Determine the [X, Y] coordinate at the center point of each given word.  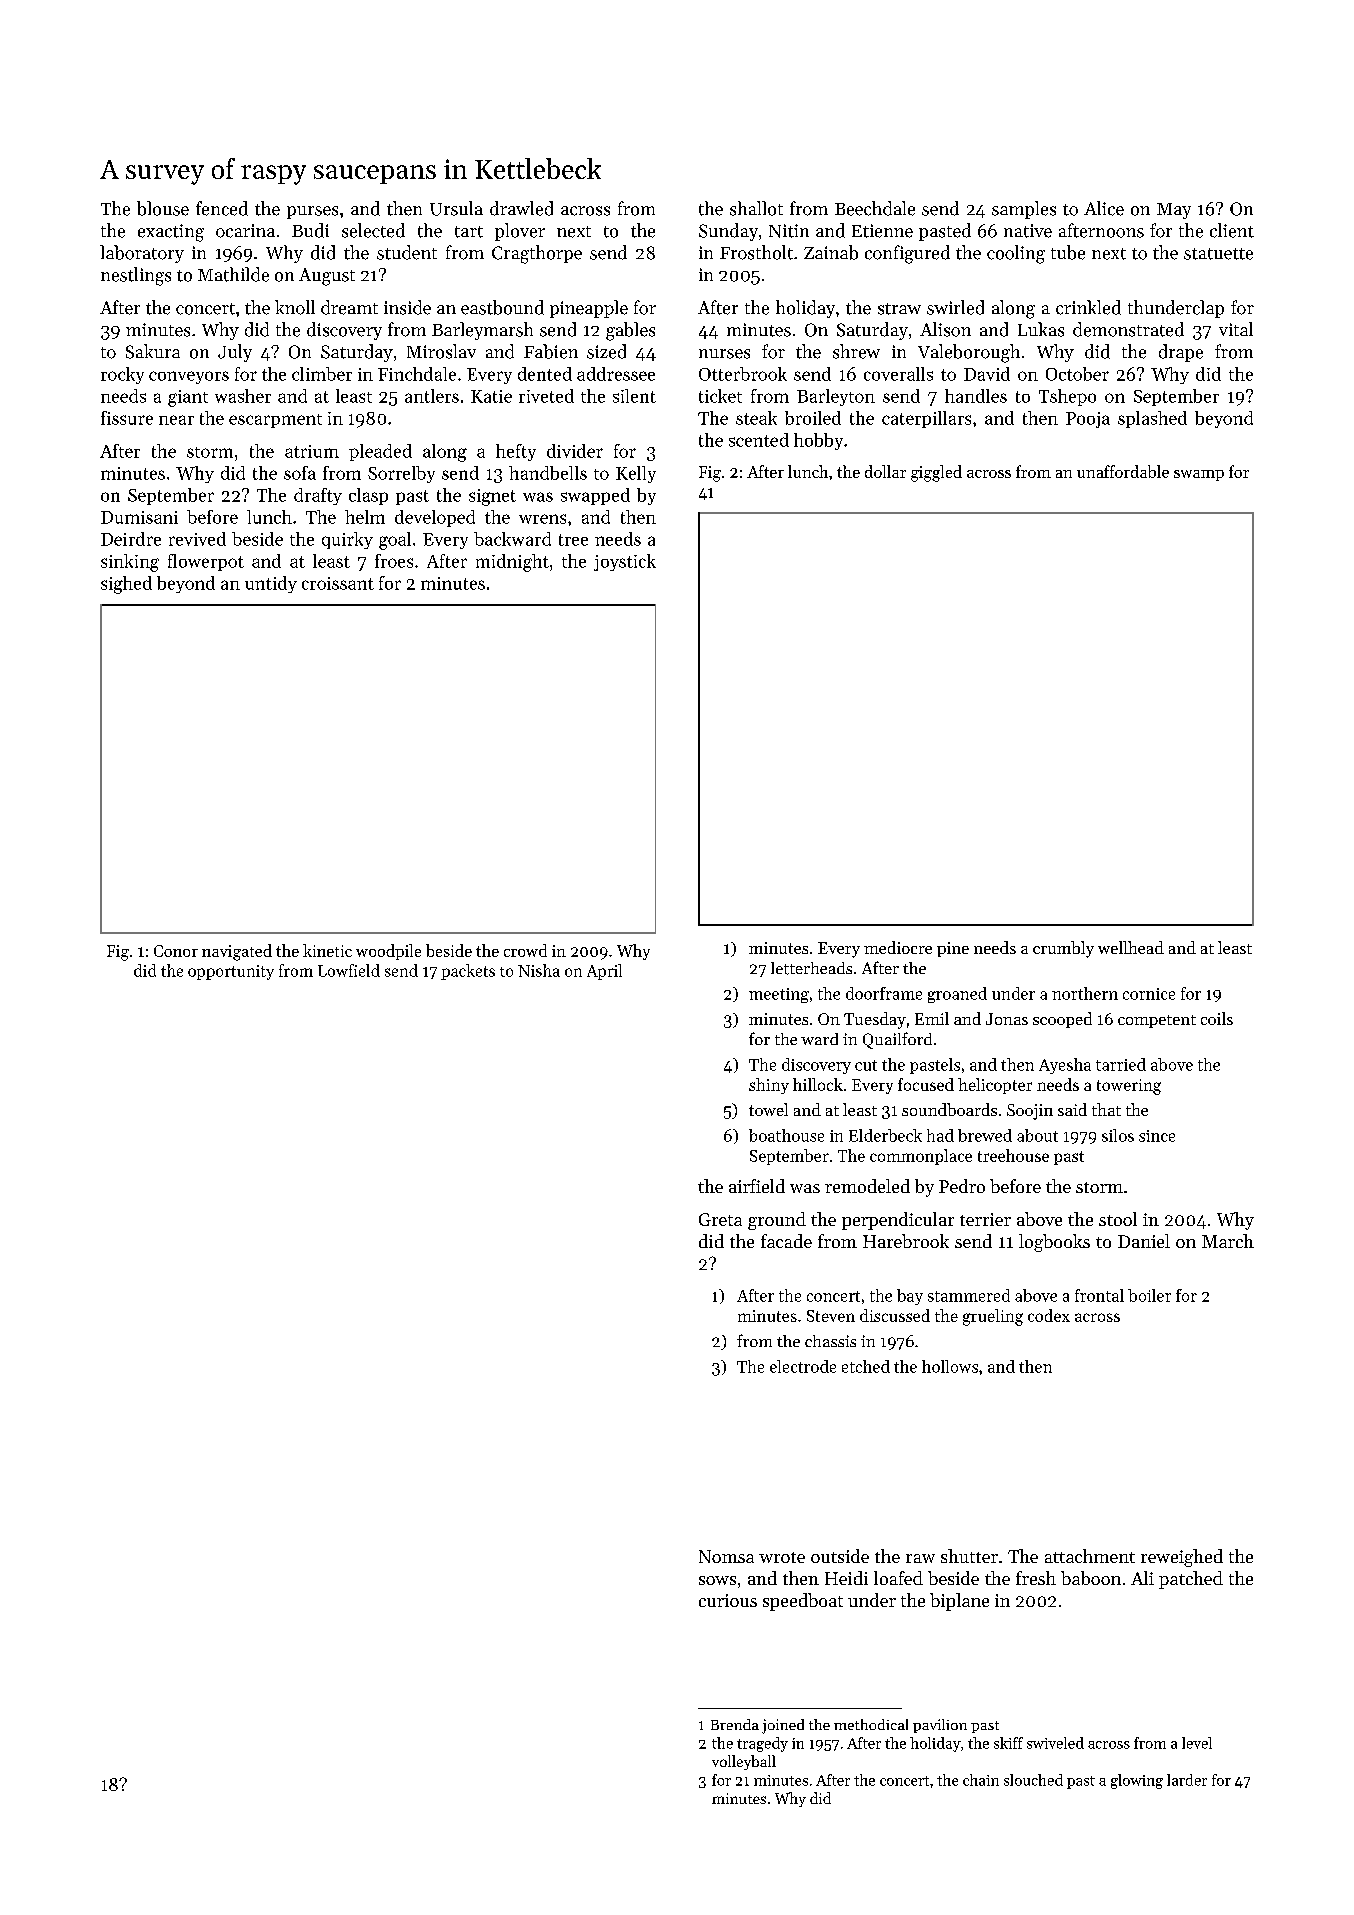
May [1174, 211]
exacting [171, 233]
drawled [521, 208]
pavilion [940, 1726]
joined [783, 1726]
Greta [720, 1219]
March [1228, 1241]
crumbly [1063, 949]
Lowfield [349, 970]
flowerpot [206, 562]
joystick [625, 562]
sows [717, 1580]
